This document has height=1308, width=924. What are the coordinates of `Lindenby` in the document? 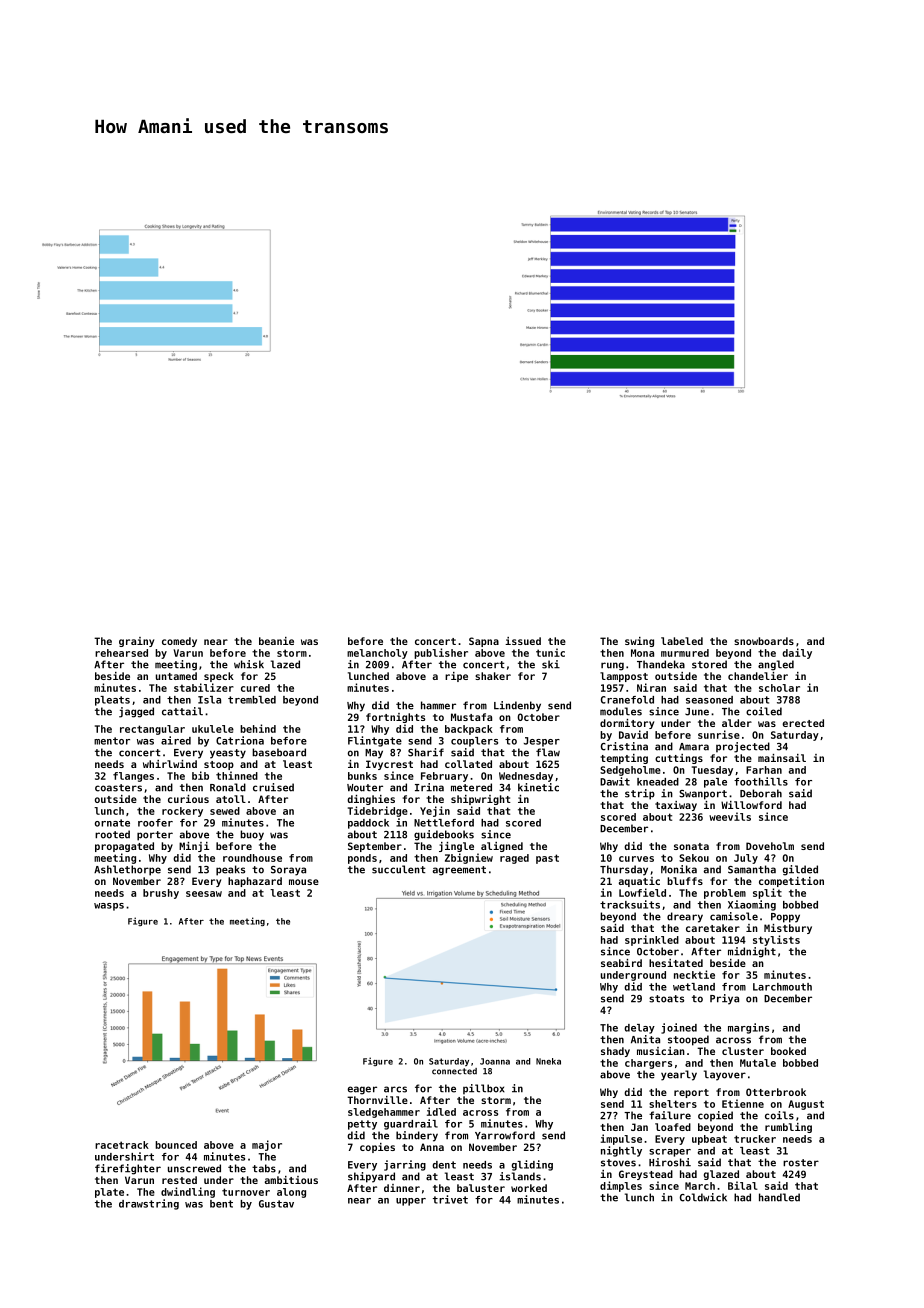 It's located at (517, 706).
